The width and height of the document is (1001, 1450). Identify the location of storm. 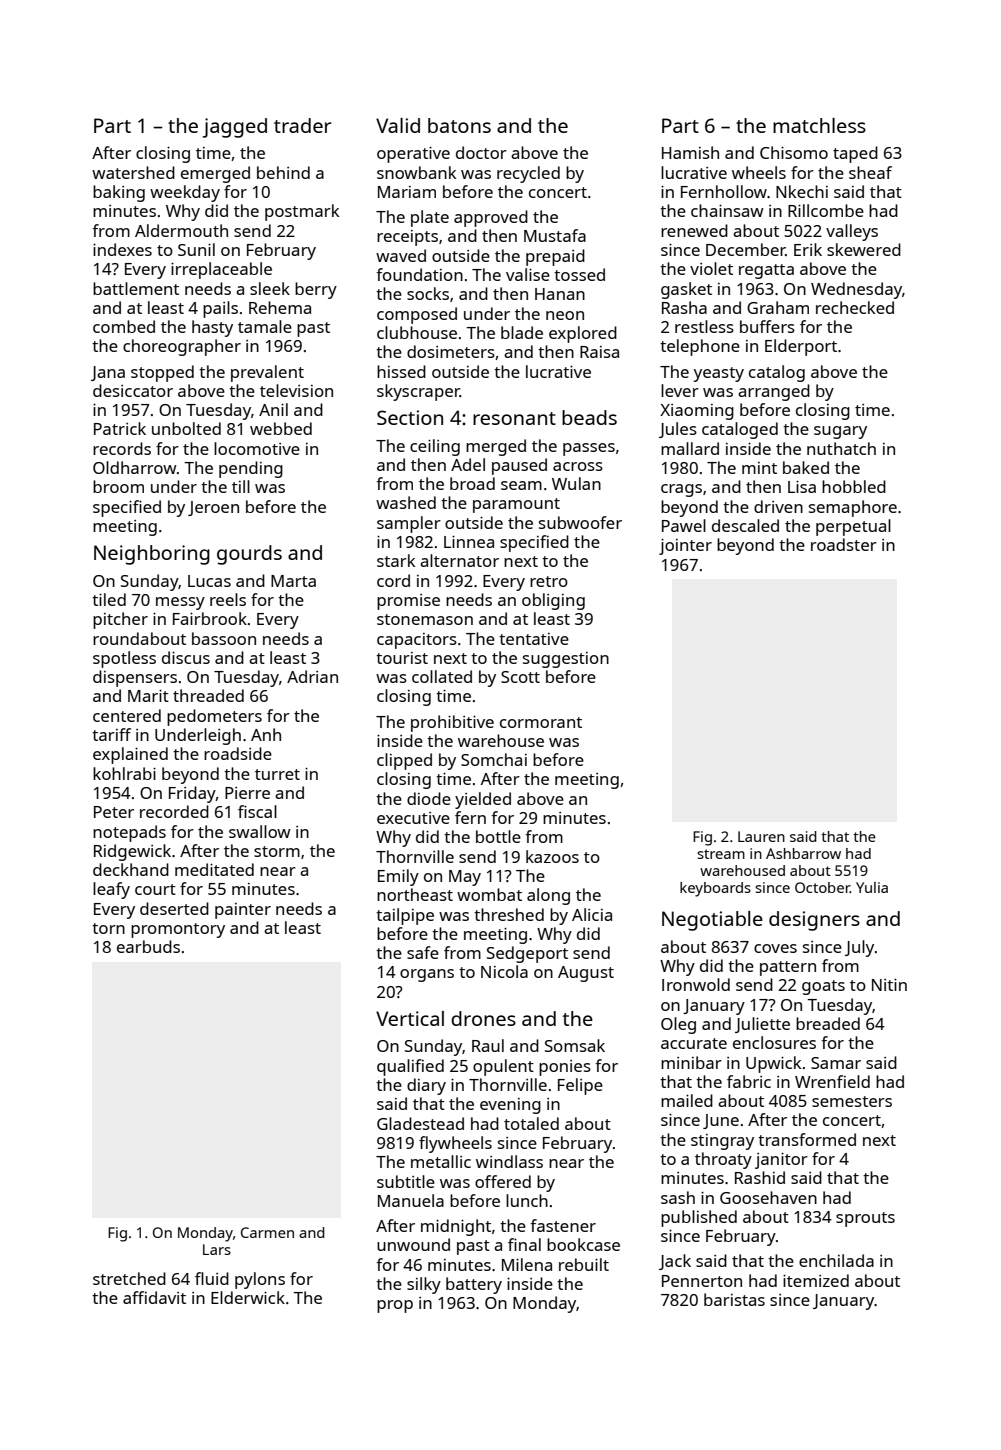
(277, 851).
